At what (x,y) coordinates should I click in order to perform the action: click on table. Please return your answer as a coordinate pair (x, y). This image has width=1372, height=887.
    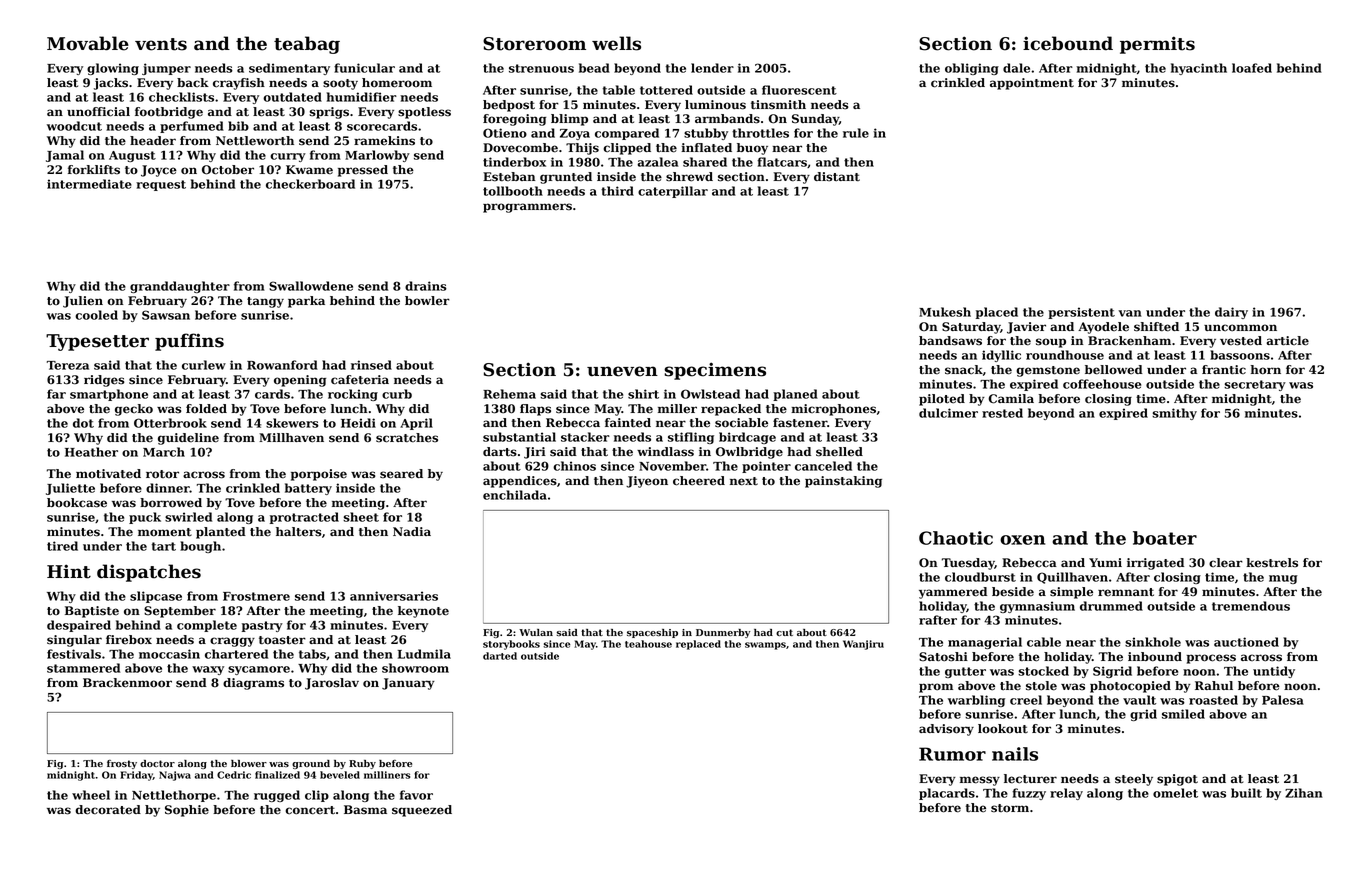
    Looking at the image, I should click on (619, 90).
